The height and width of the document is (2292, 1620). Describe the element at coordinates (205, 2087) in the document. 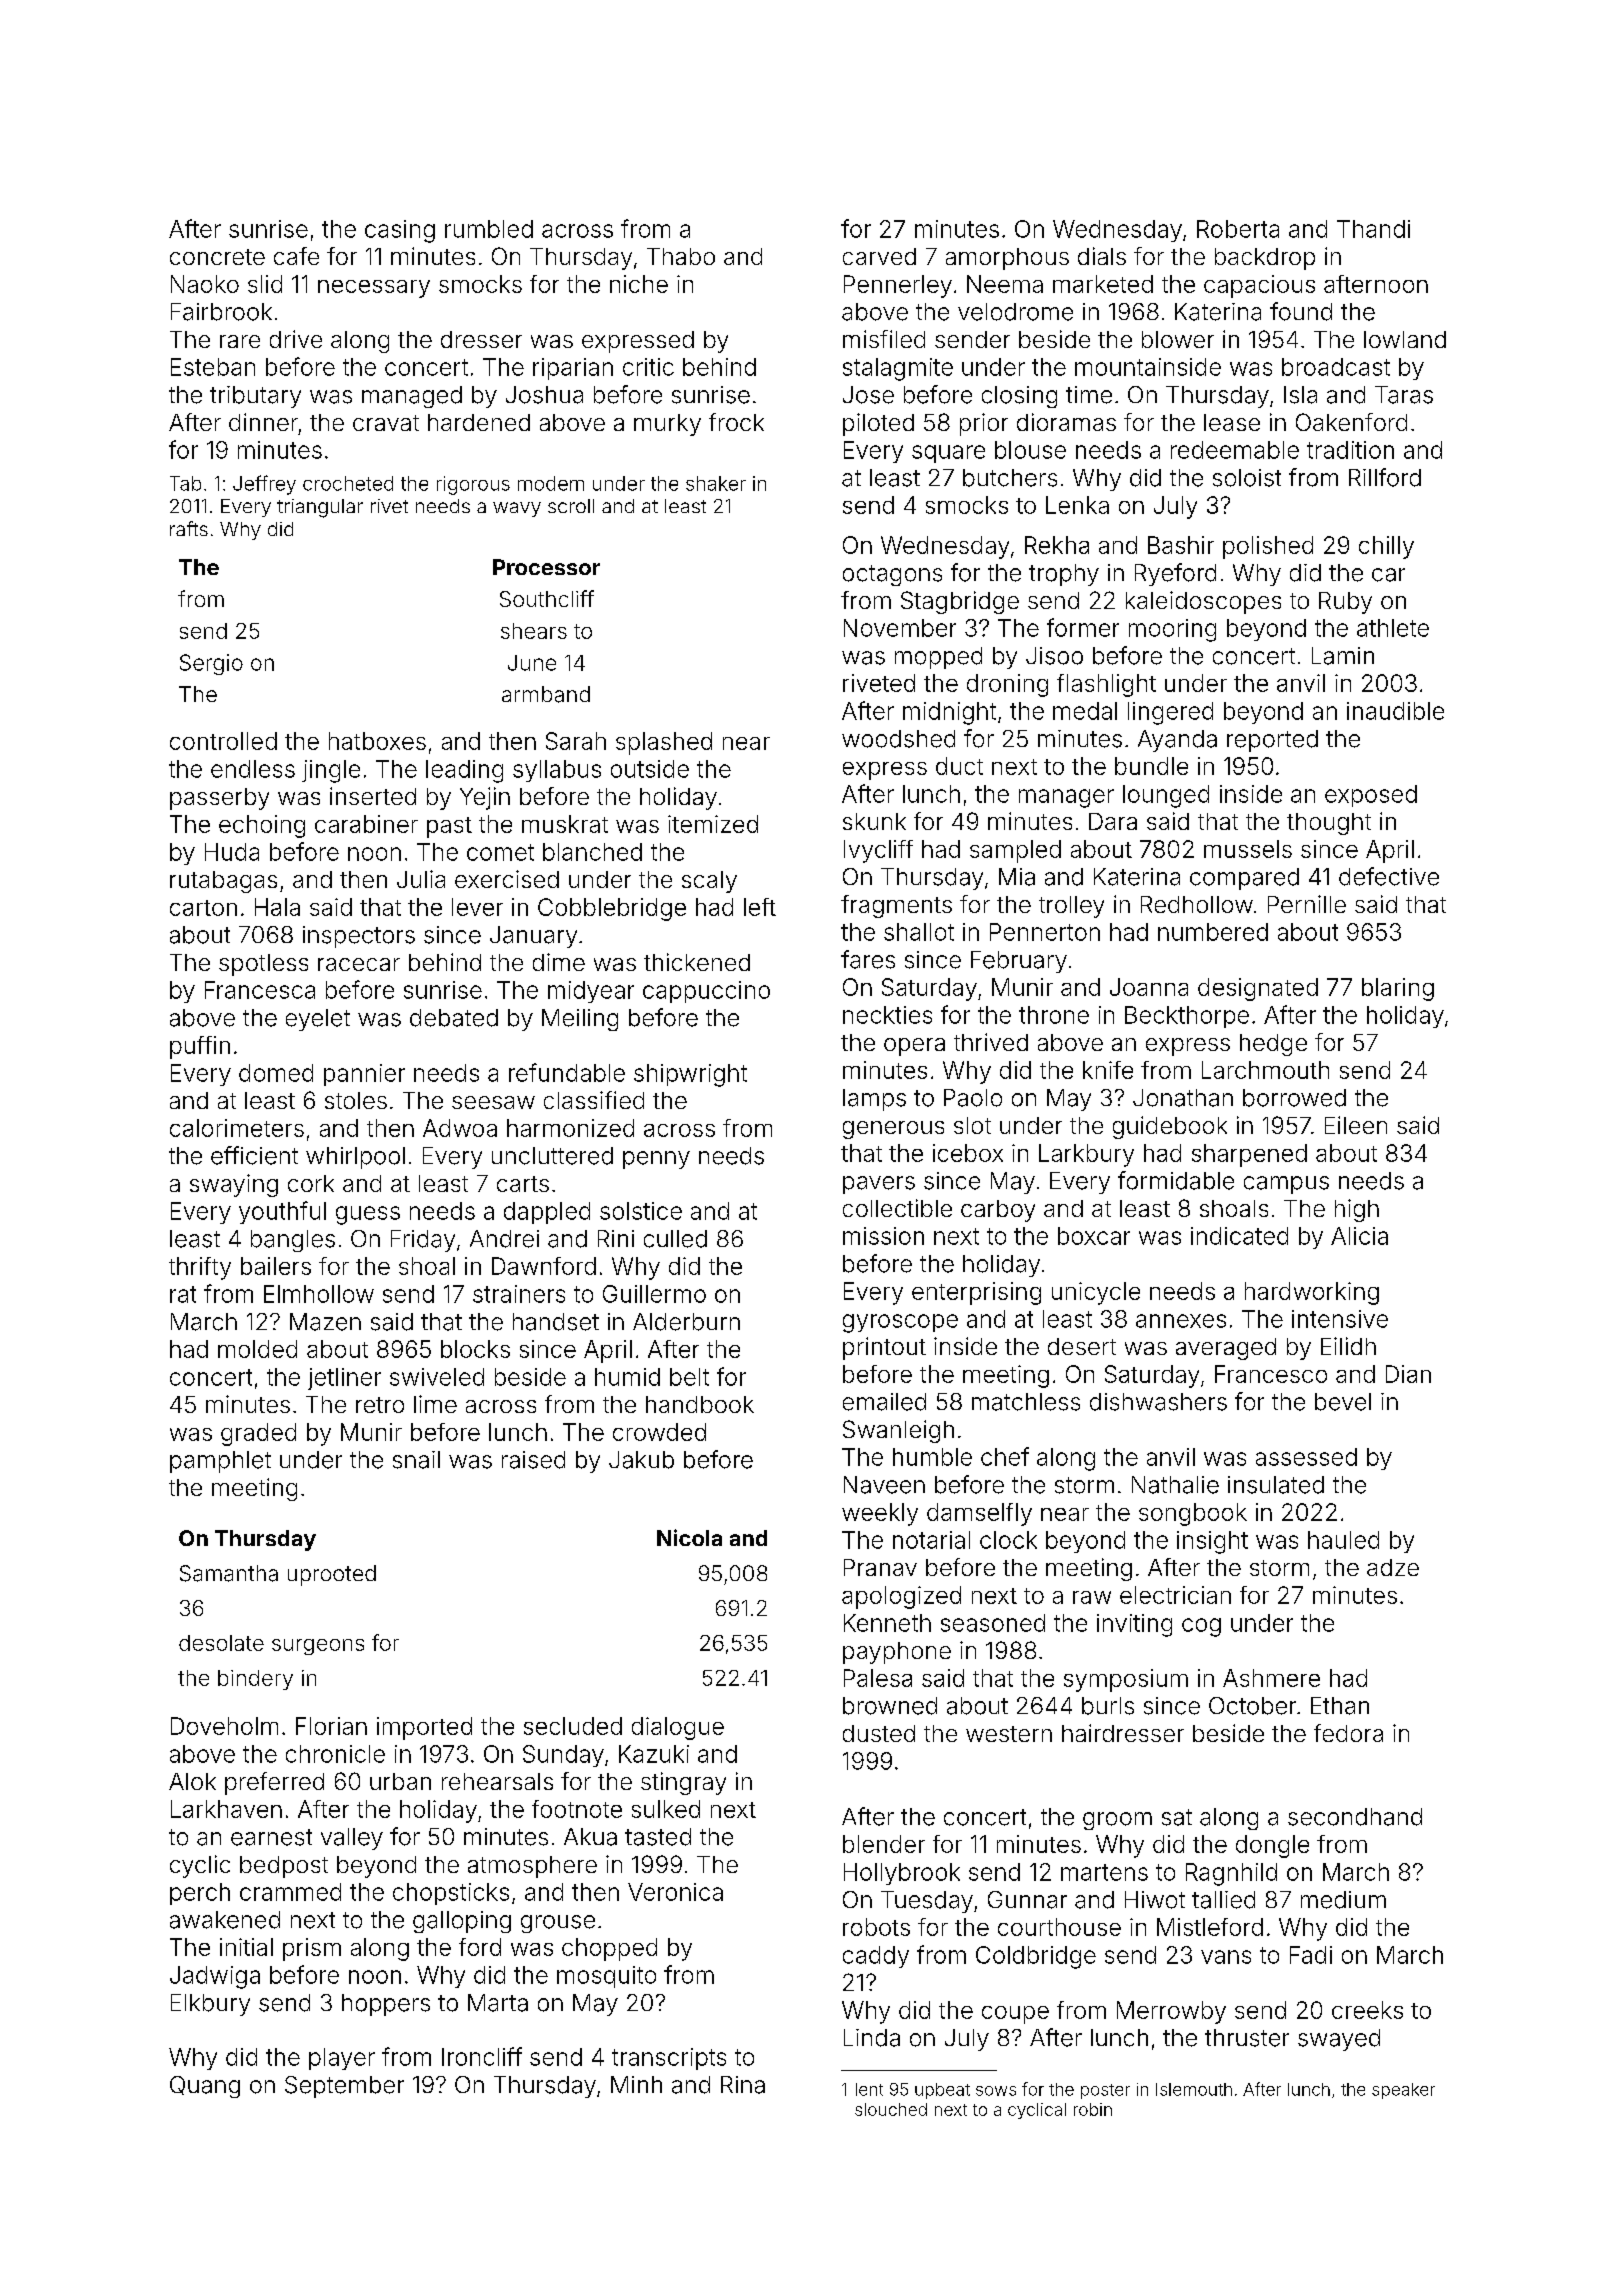

I see `Quang` at that location.
